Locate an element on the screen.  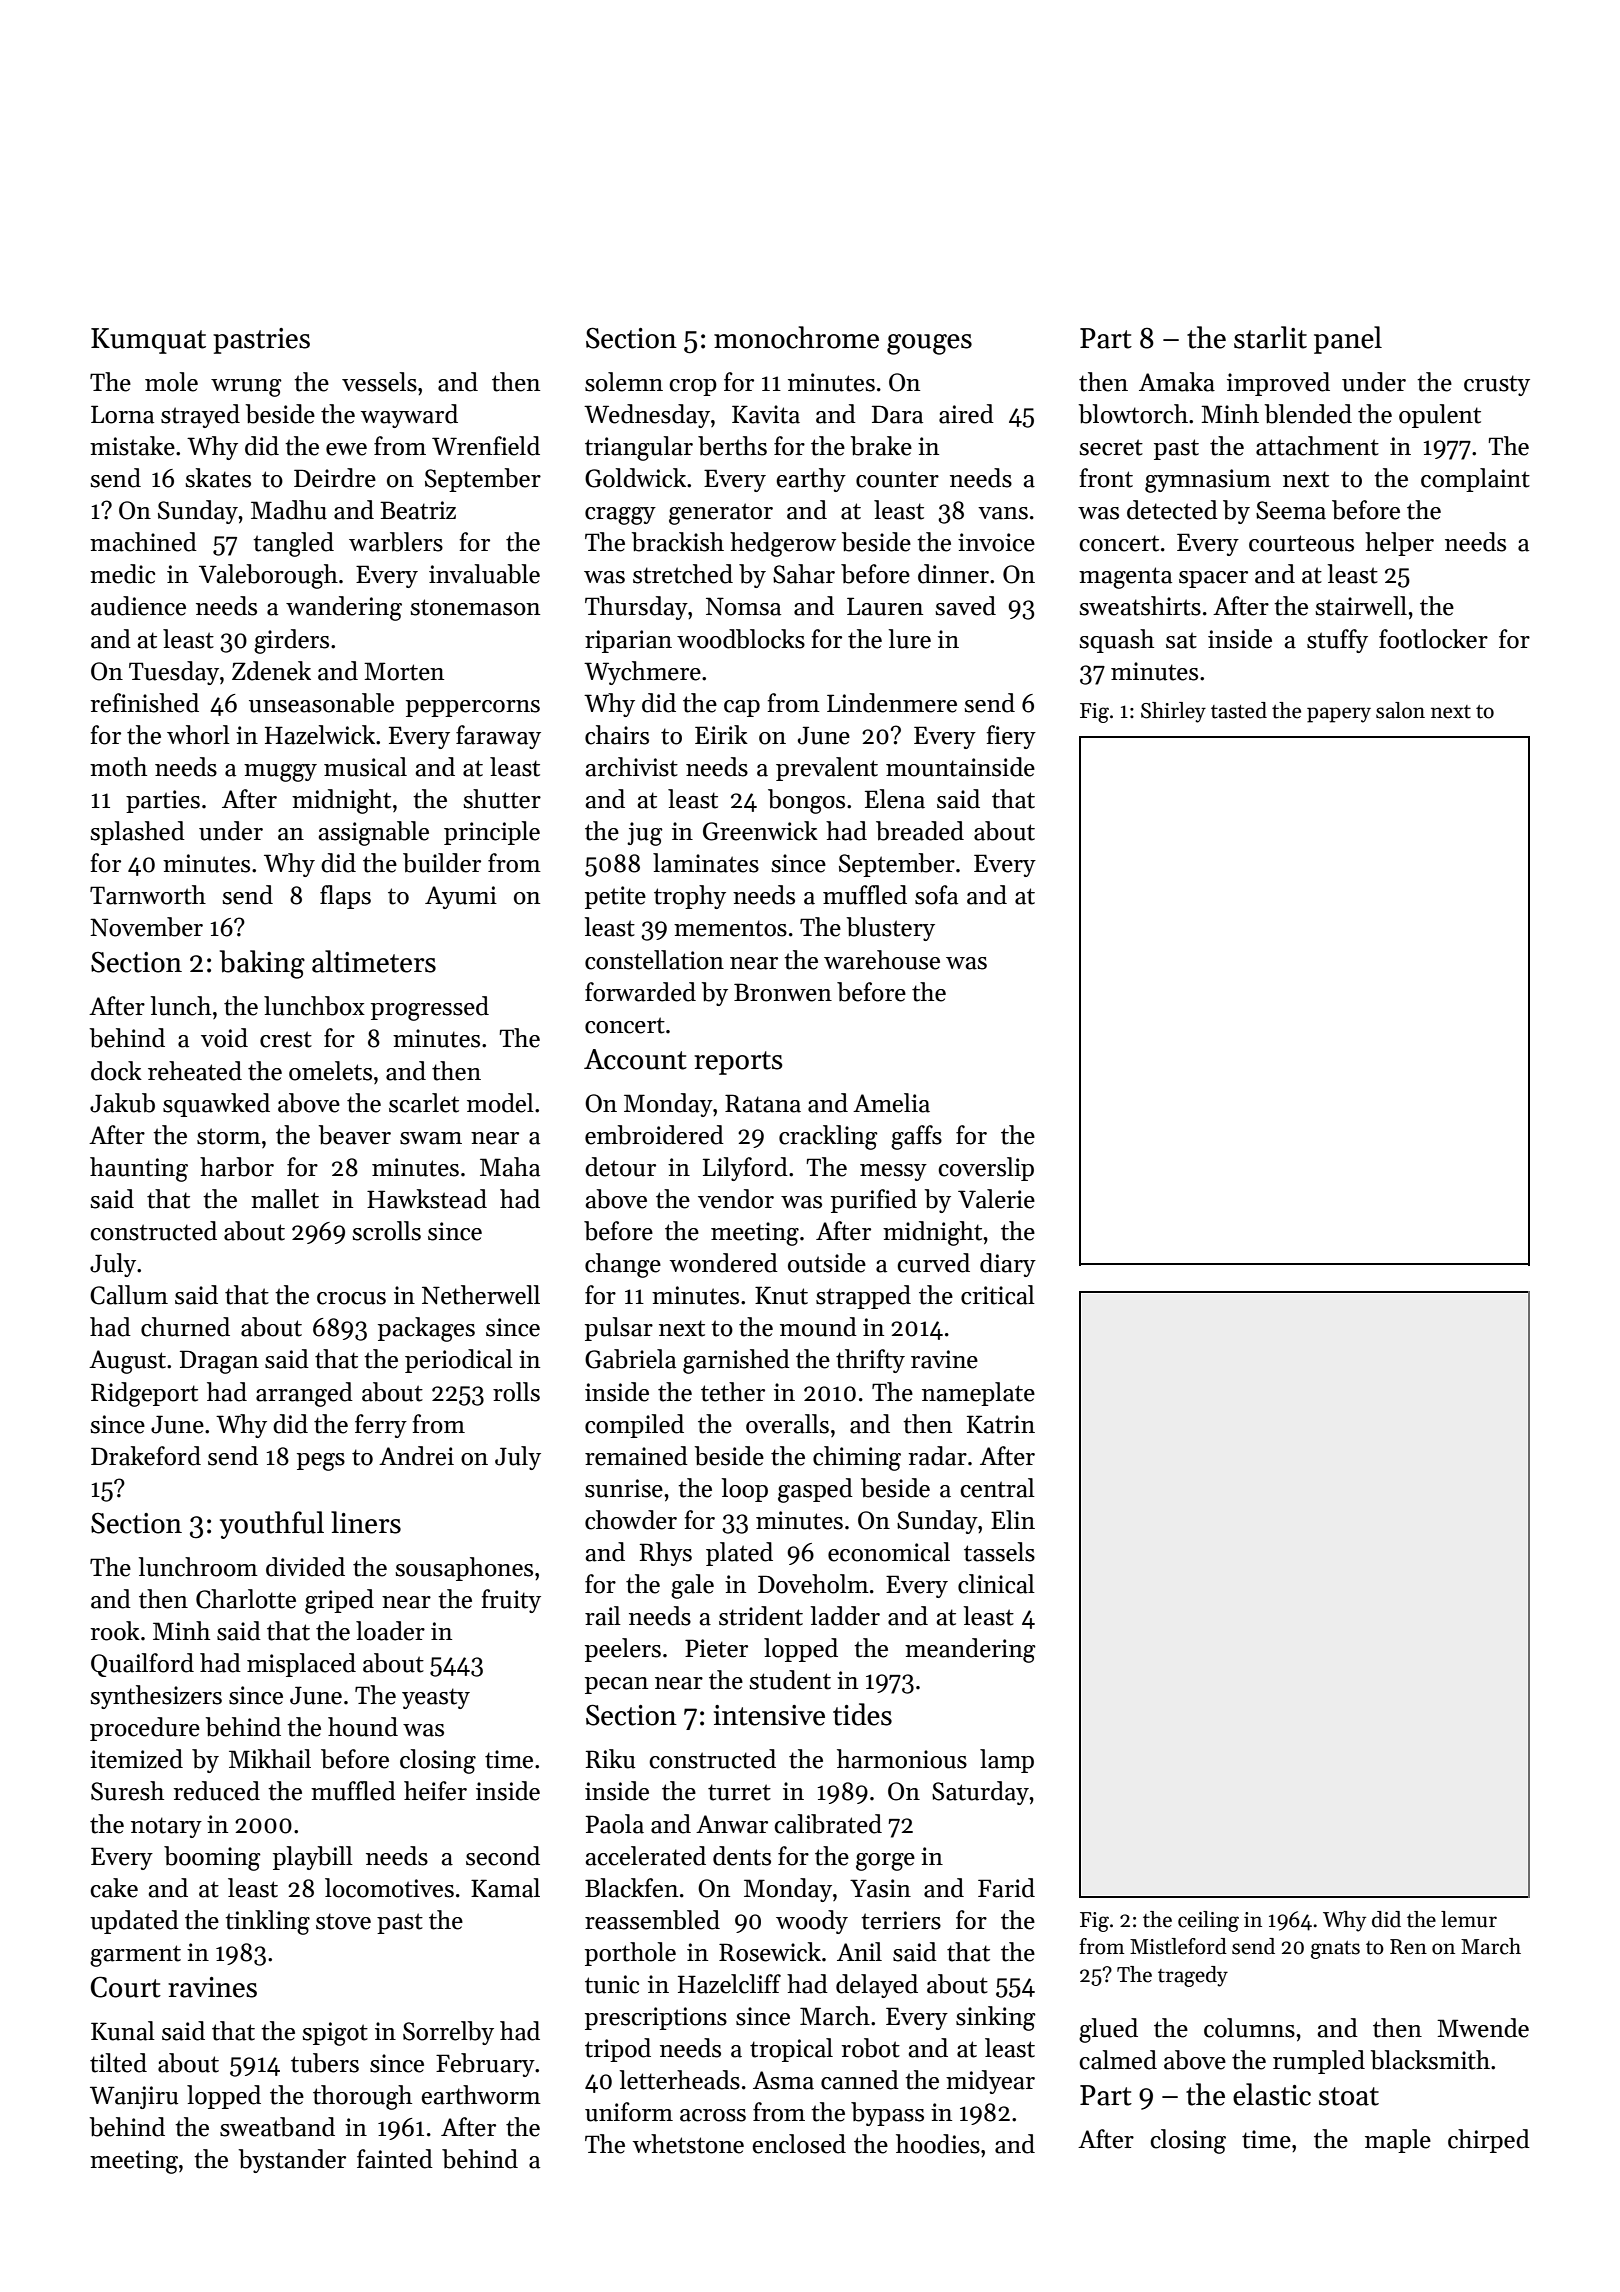
panel is located at coordinates (1348, 340).
